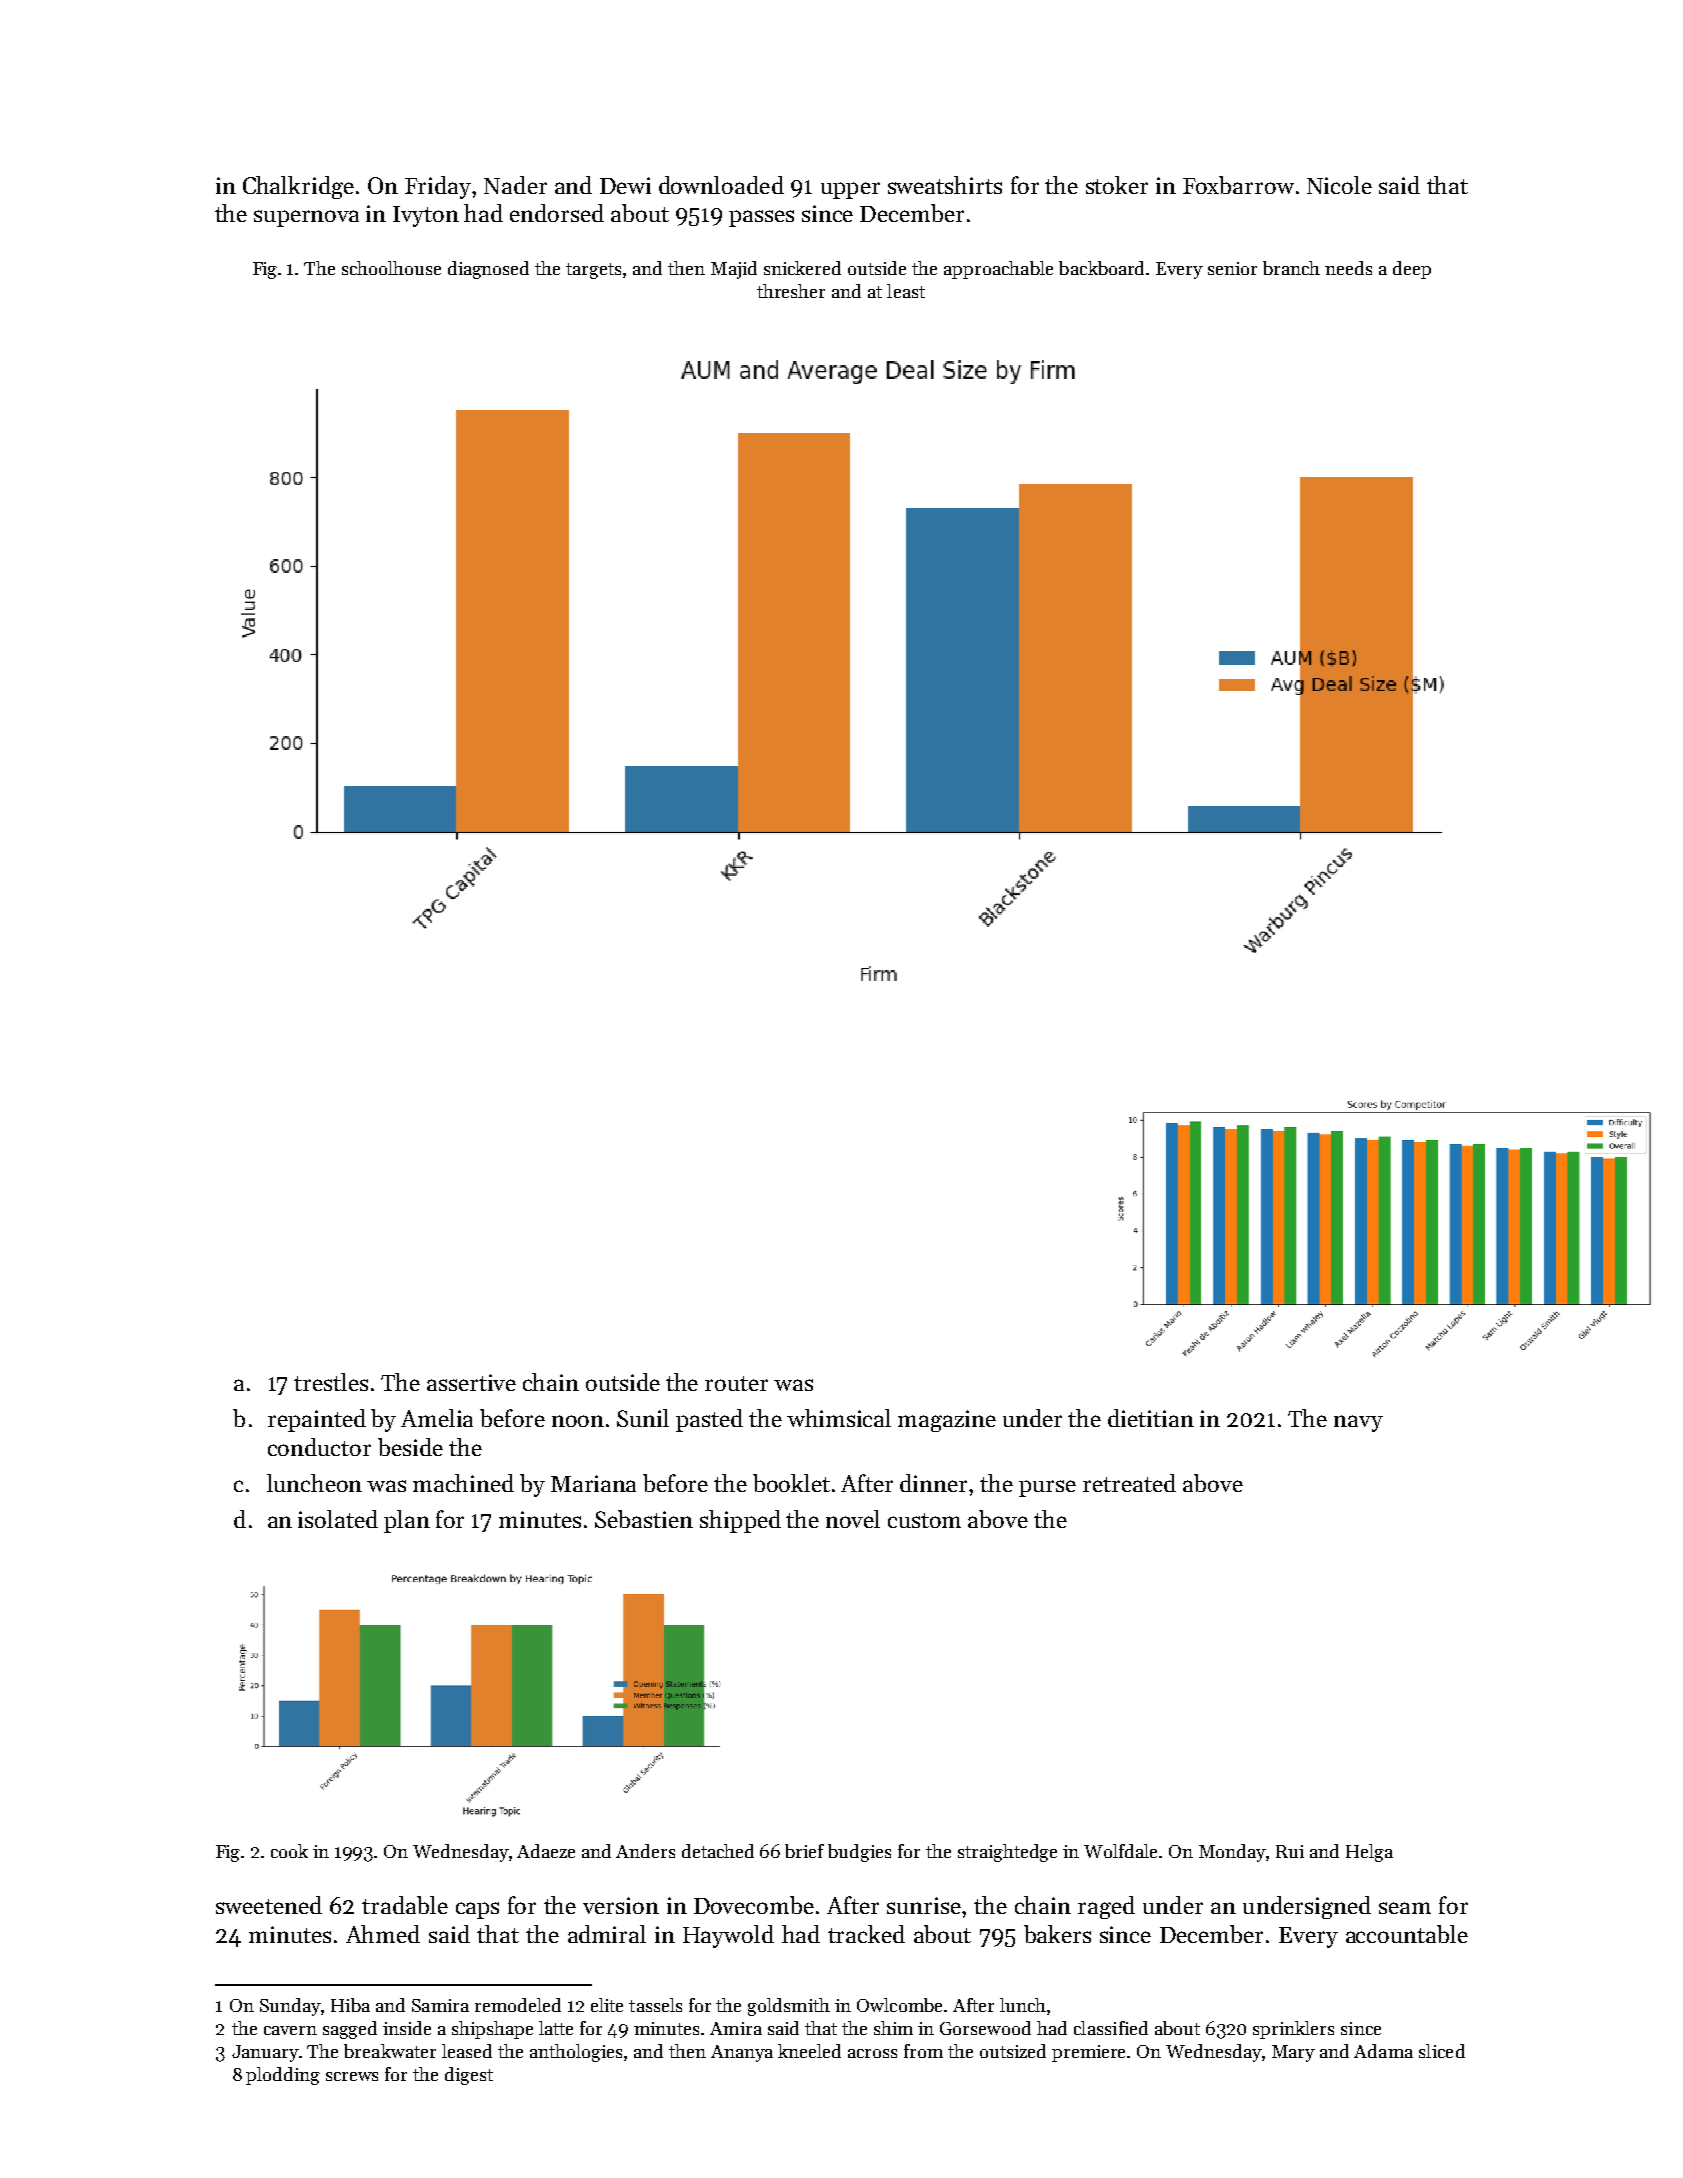  Describe the element at coordinates (791, 291) in the screenshot. I see `thresher` at that location.
